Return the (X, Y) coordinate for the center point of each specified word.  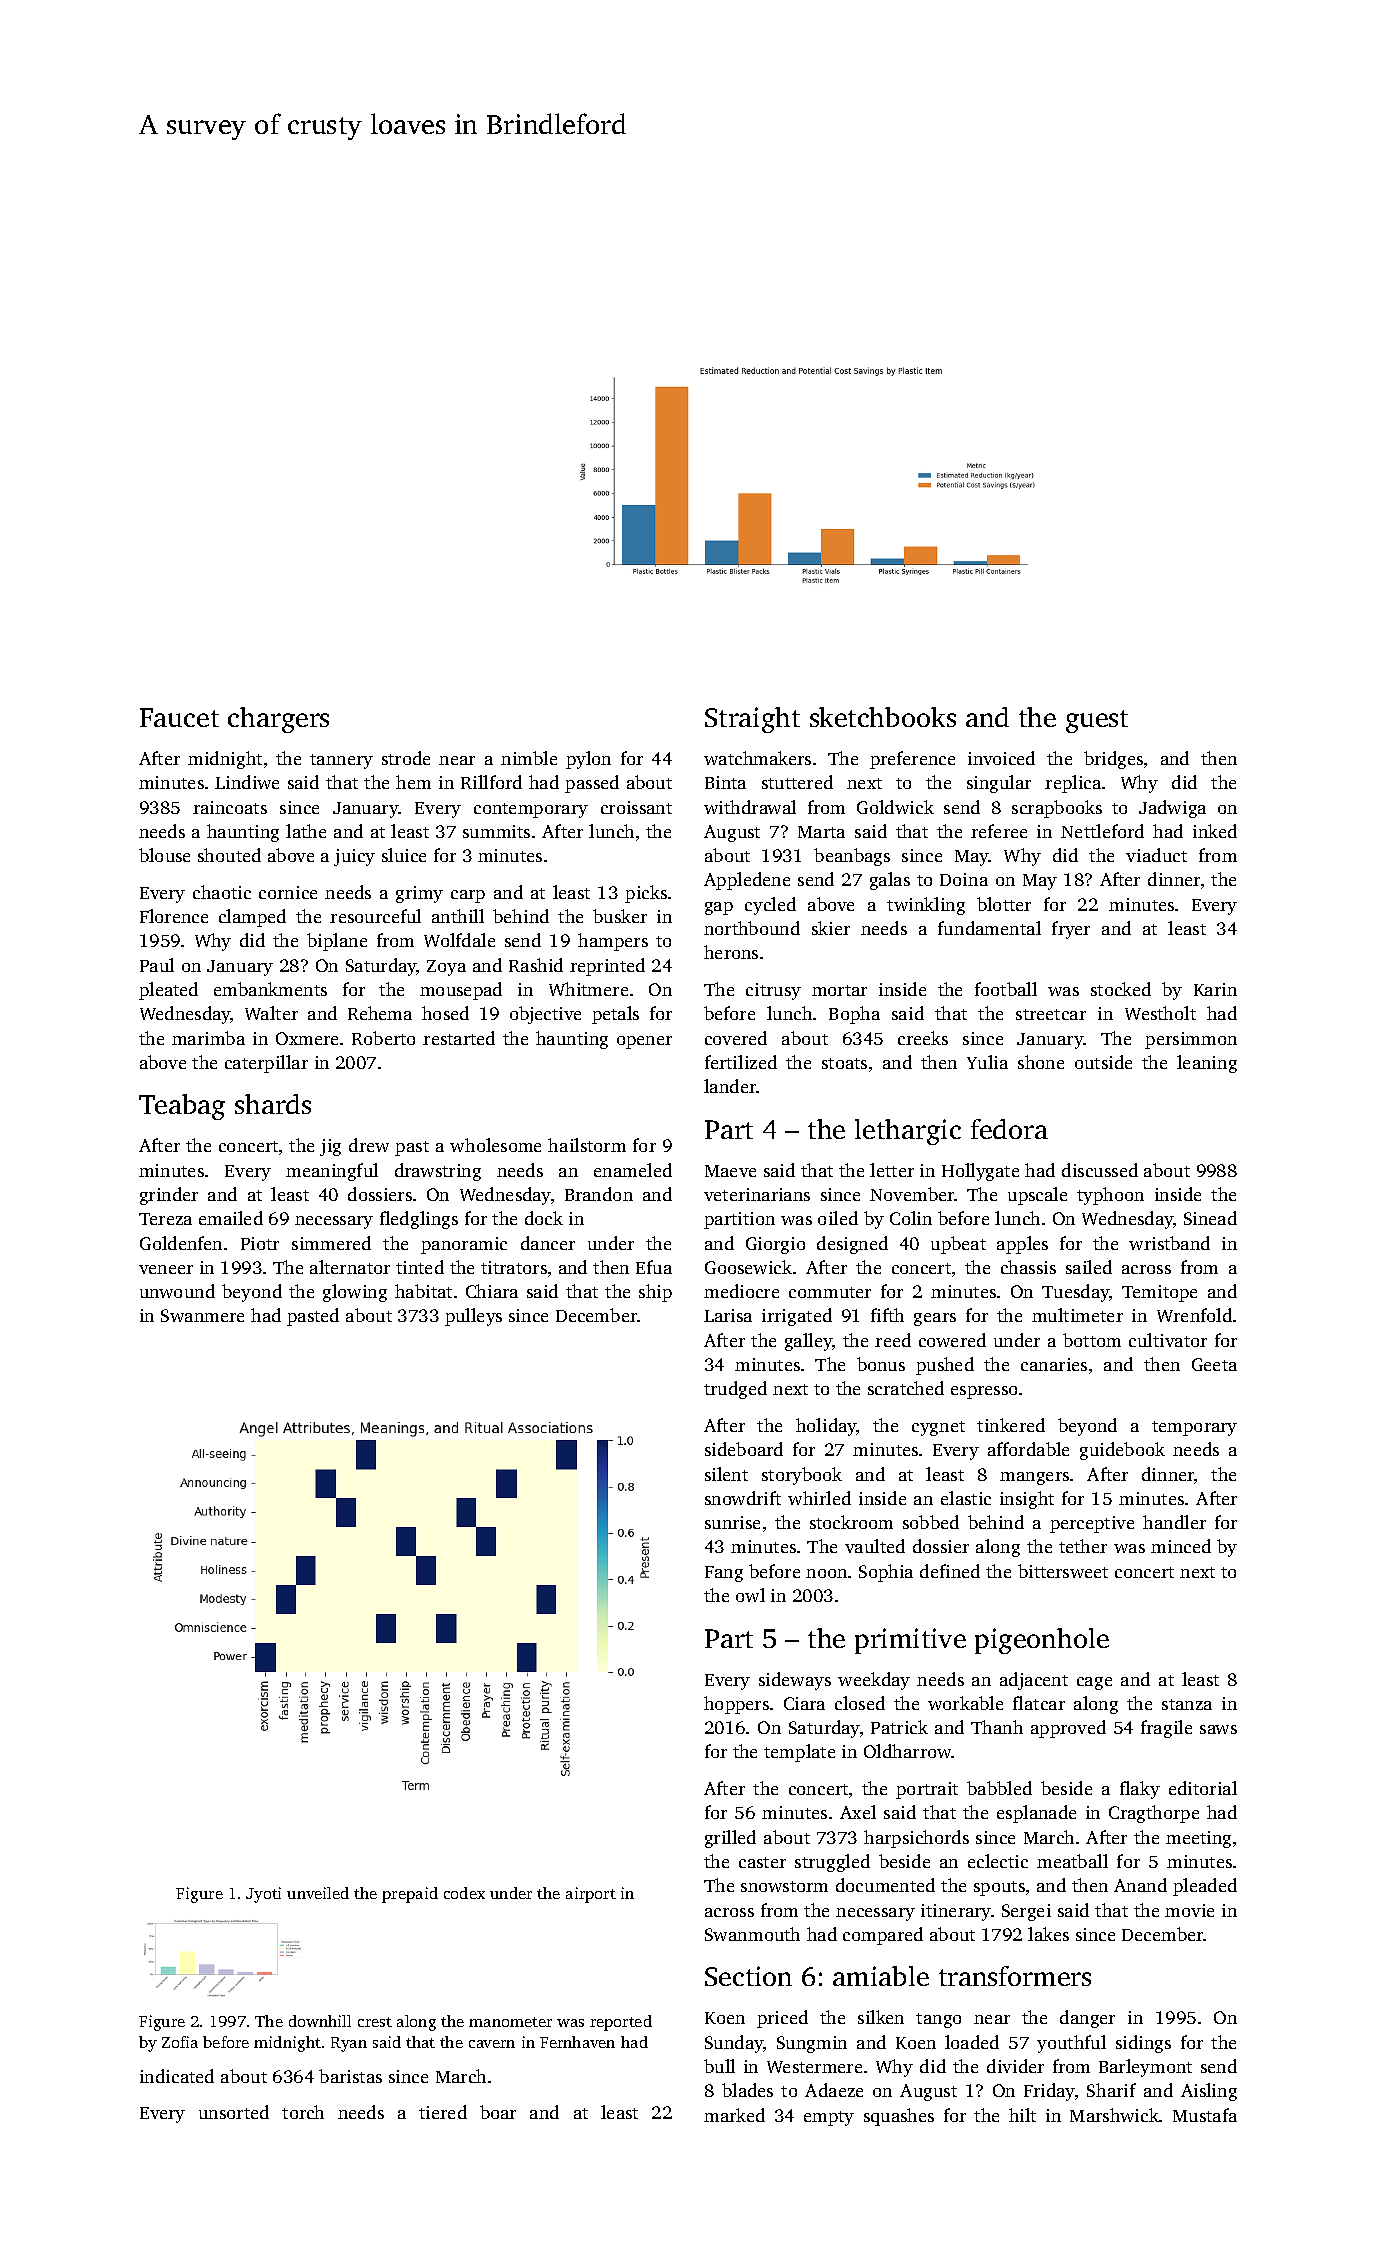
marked (734, 2115)
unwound (177, 1291)
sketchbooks (883, 717)
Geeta (1214, 1364)
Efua (654, 1267)
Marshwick (1114, 2115)
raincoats (230, 807)
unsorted (234, 2112)
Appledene (747, 881)
